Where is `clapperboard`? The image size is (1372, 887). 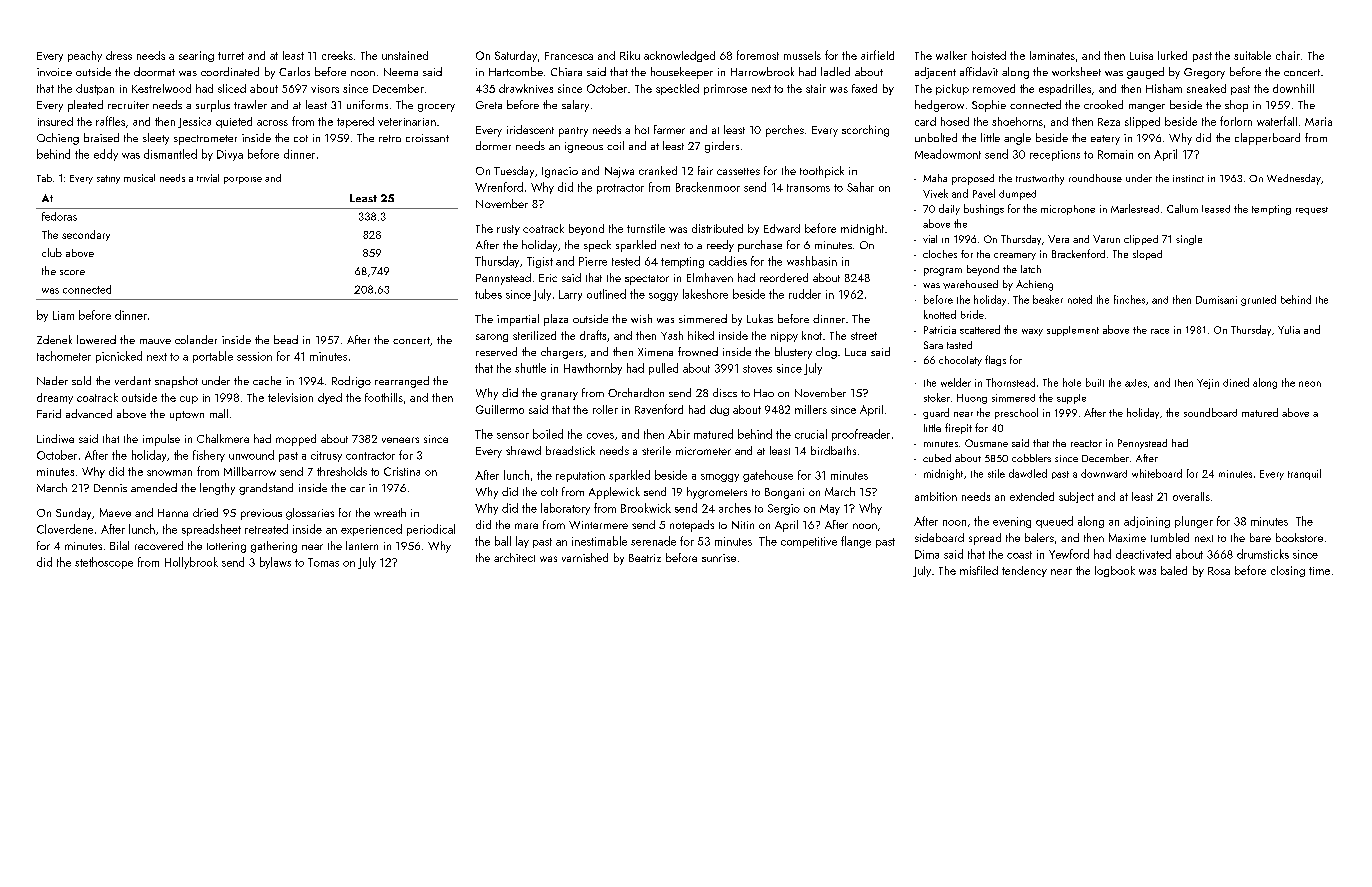
clapperboard is located at coordinates (1267, 139).
